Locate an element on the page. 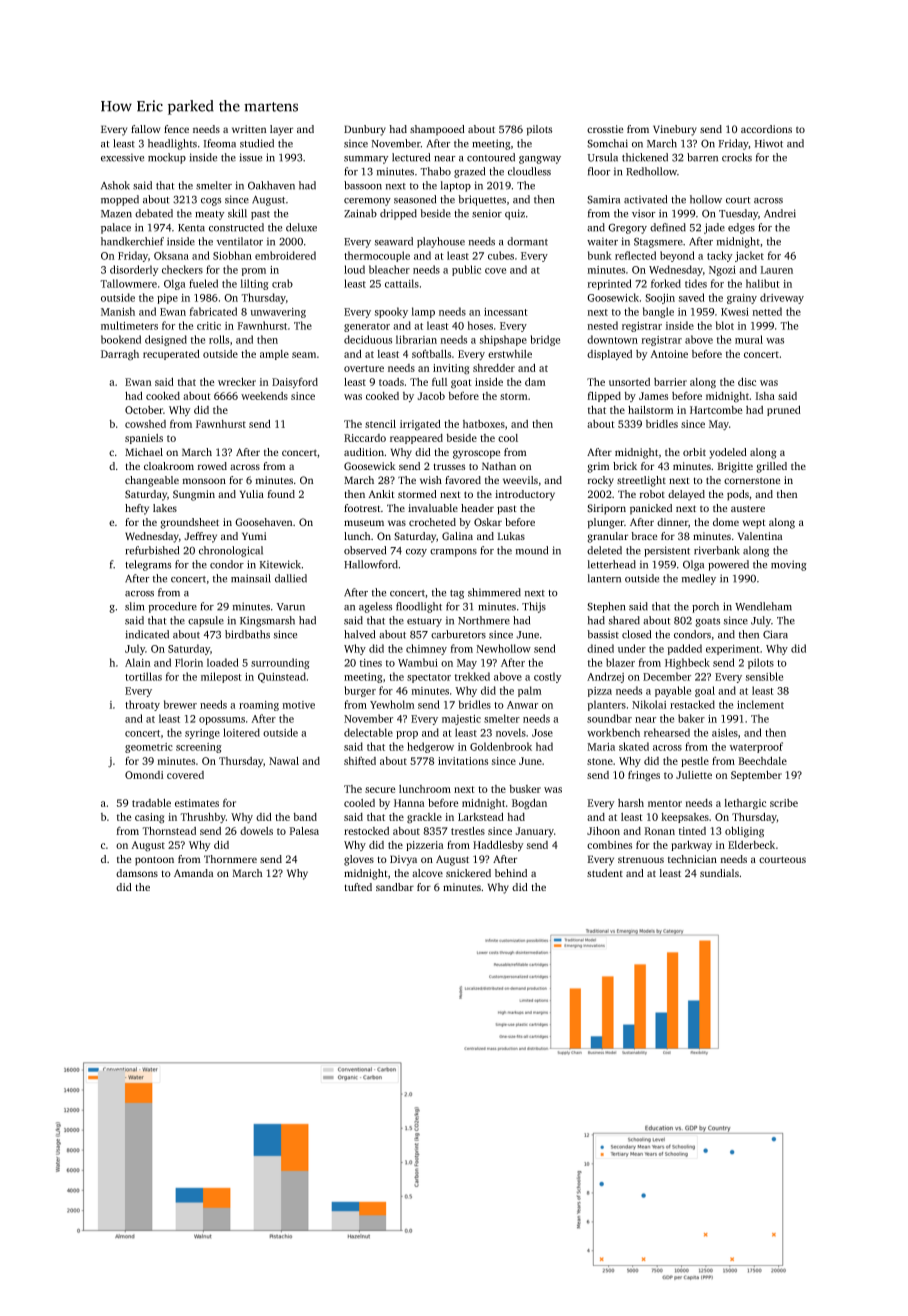  fringes is located at coordinates (644, 776).
